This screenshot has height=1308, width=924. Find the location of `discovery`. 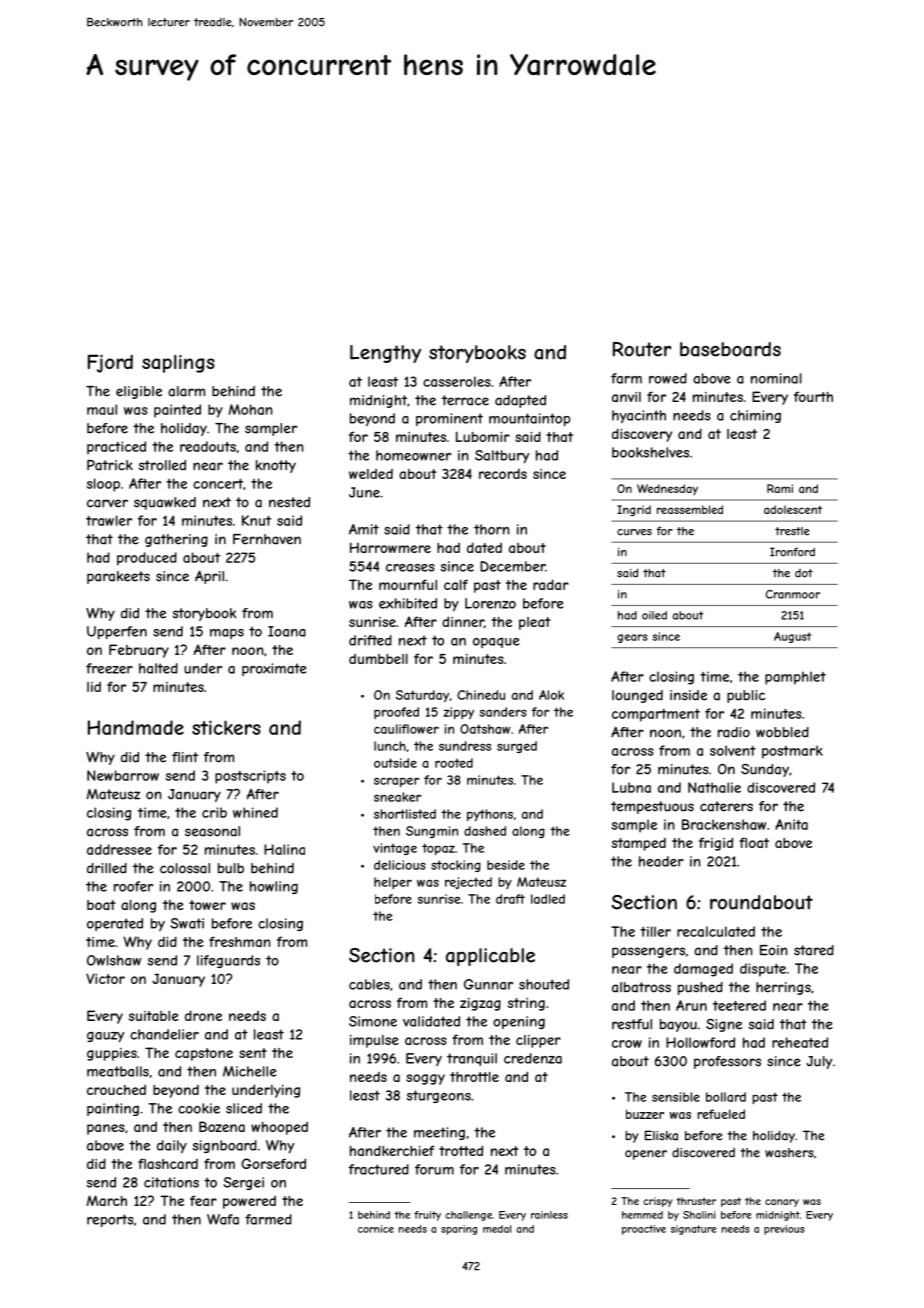

discovery is located at coordinates (642, 435).
